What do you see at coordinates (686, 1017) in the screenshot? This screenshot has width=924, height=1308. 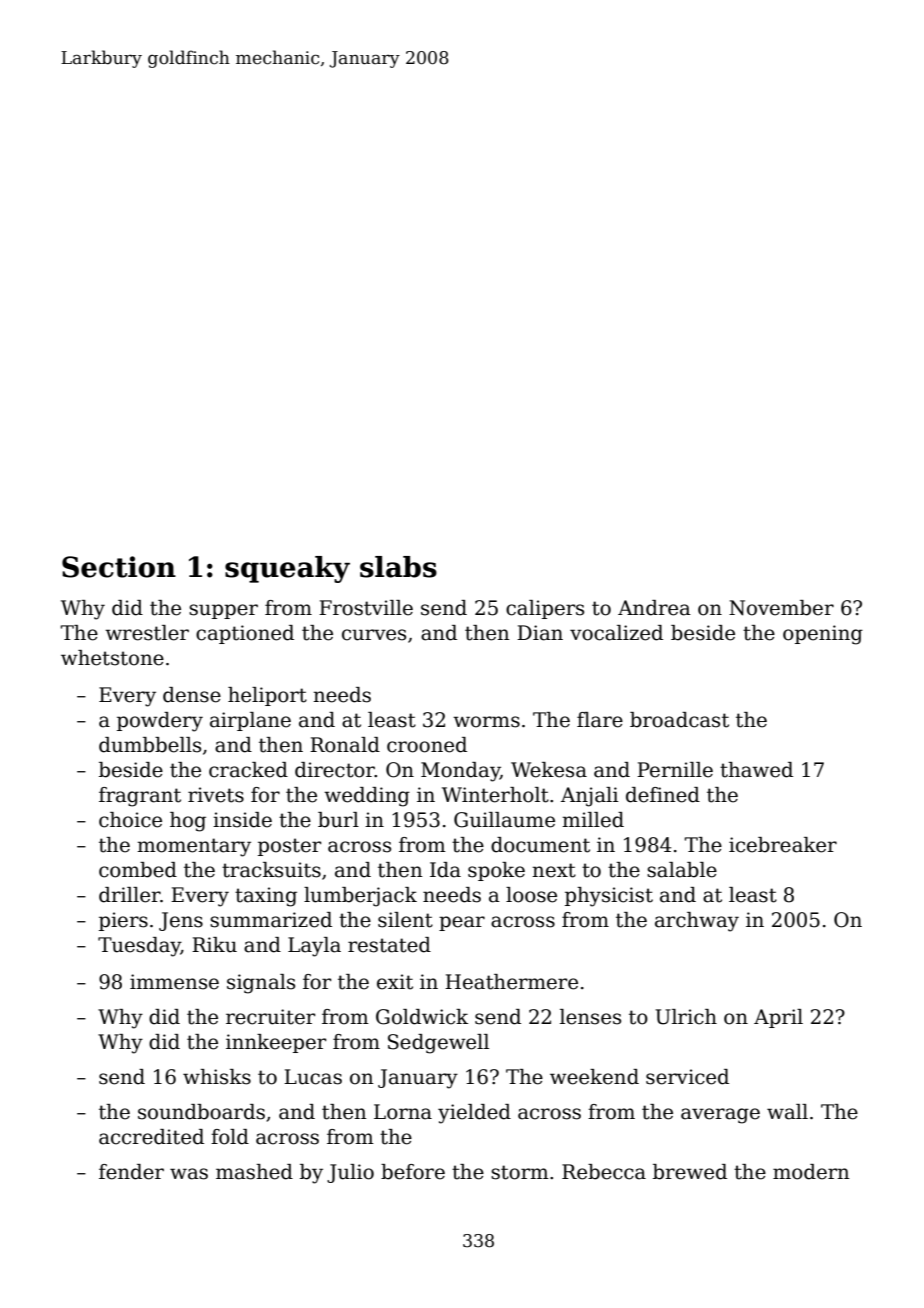 I see `Ulrich` at bounding box center [686, 1017].
